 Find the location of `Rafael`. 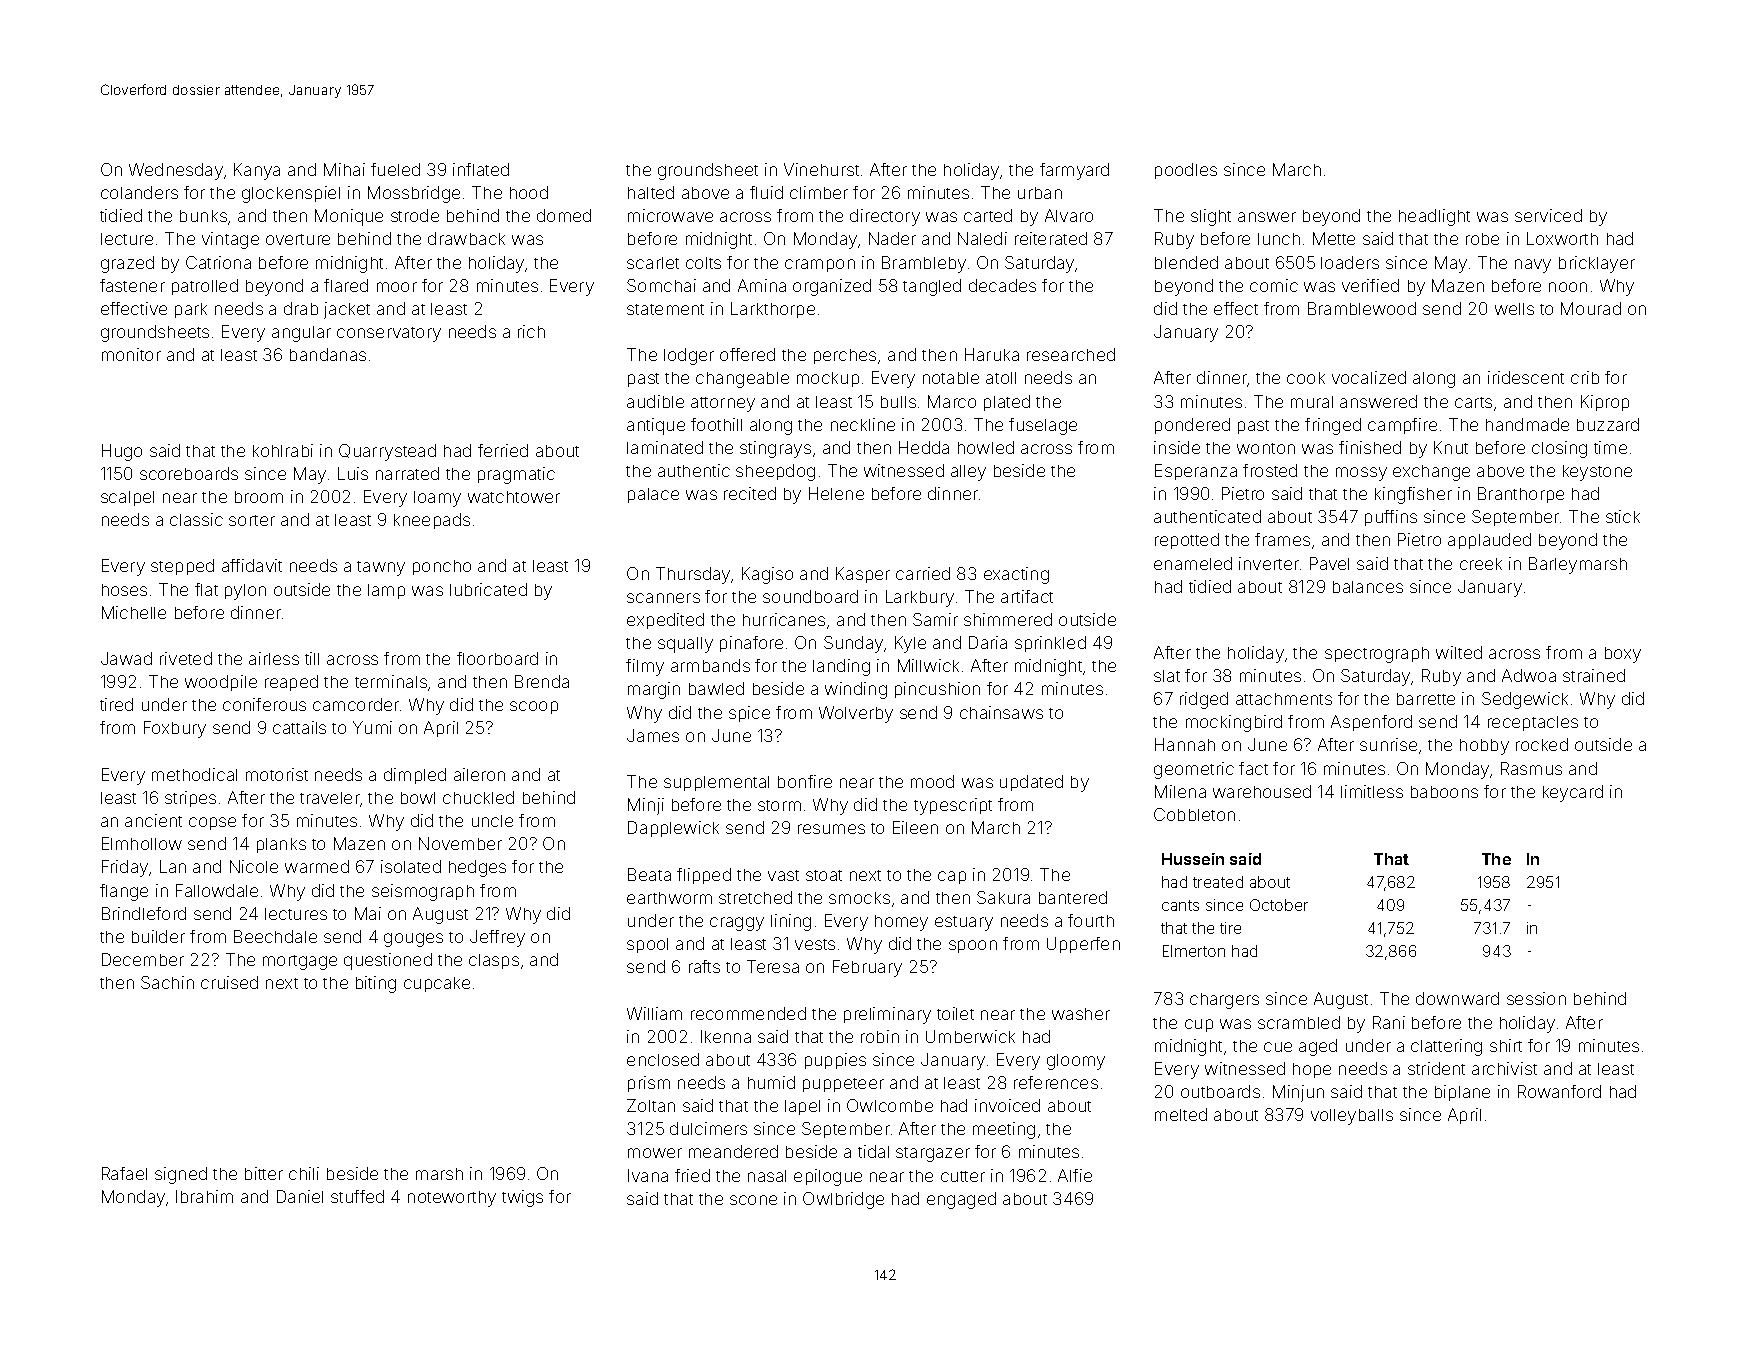

Rafael is located at coordinates (124, 1173).
